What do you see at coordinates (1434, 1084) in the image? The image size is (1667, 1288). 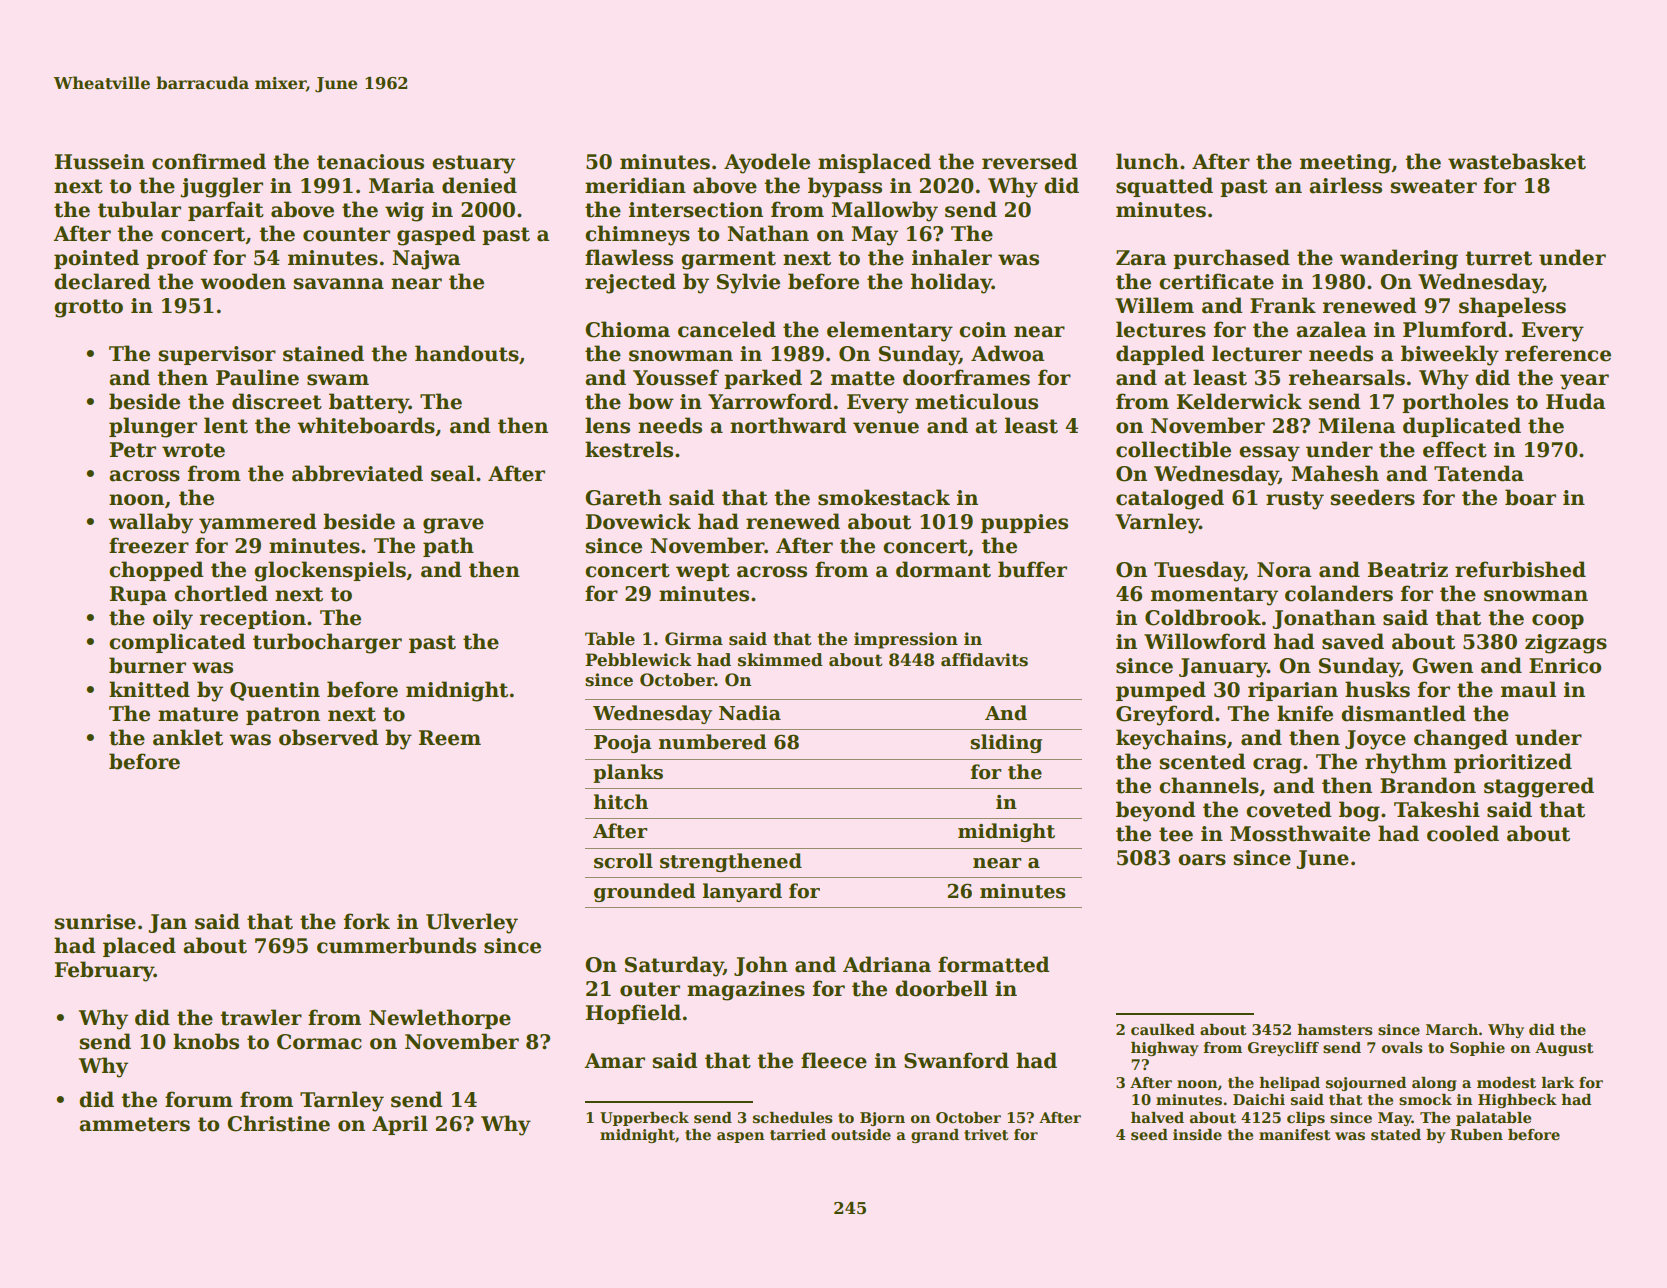 I see `along` at bounding box center [1434, 1084].
